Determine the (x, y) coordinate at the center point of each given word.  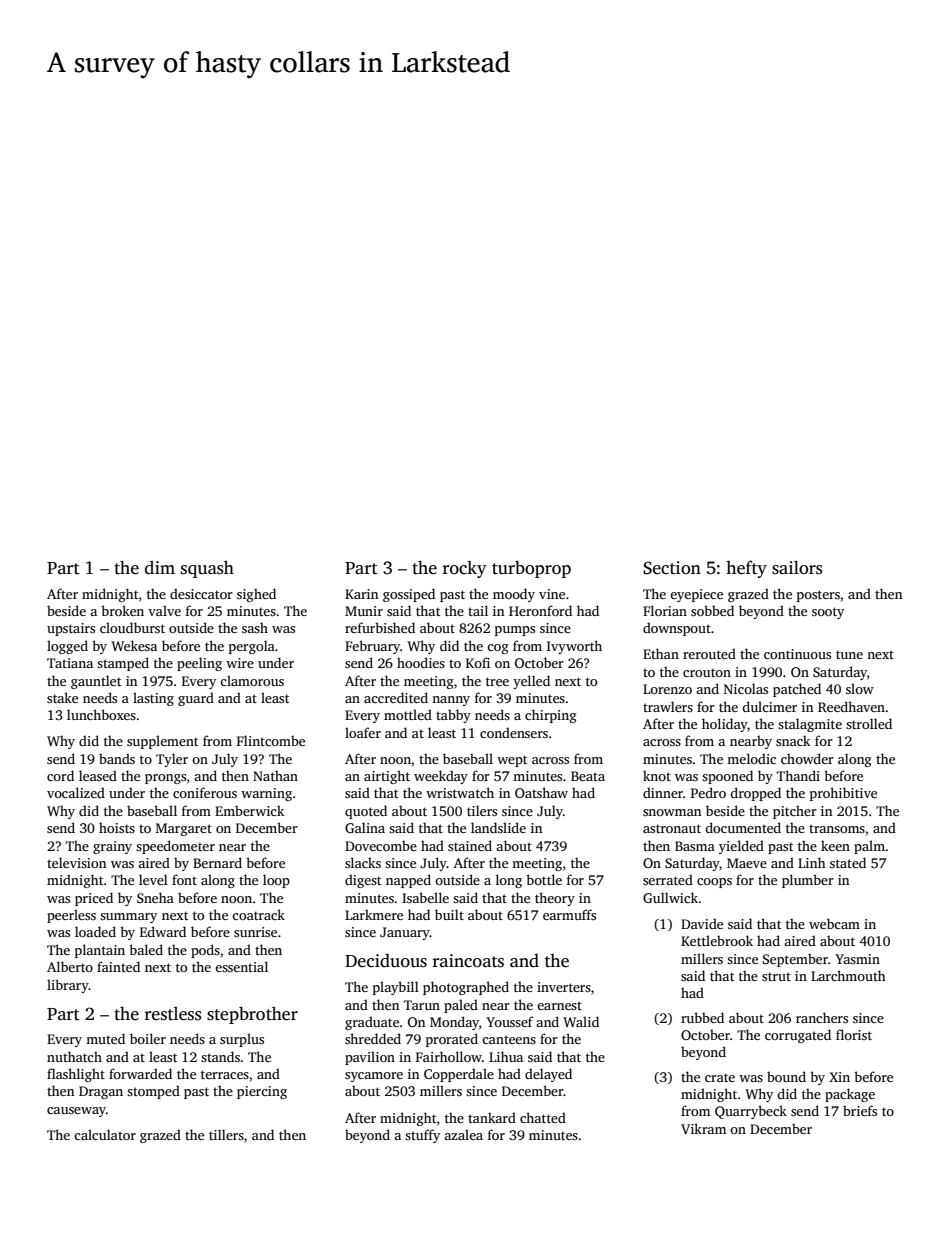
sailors (797, 567)
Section (672, 568)
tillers (226, 1134)
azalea (463, 1134)
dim (160, 567)
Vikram (703, 1128)
